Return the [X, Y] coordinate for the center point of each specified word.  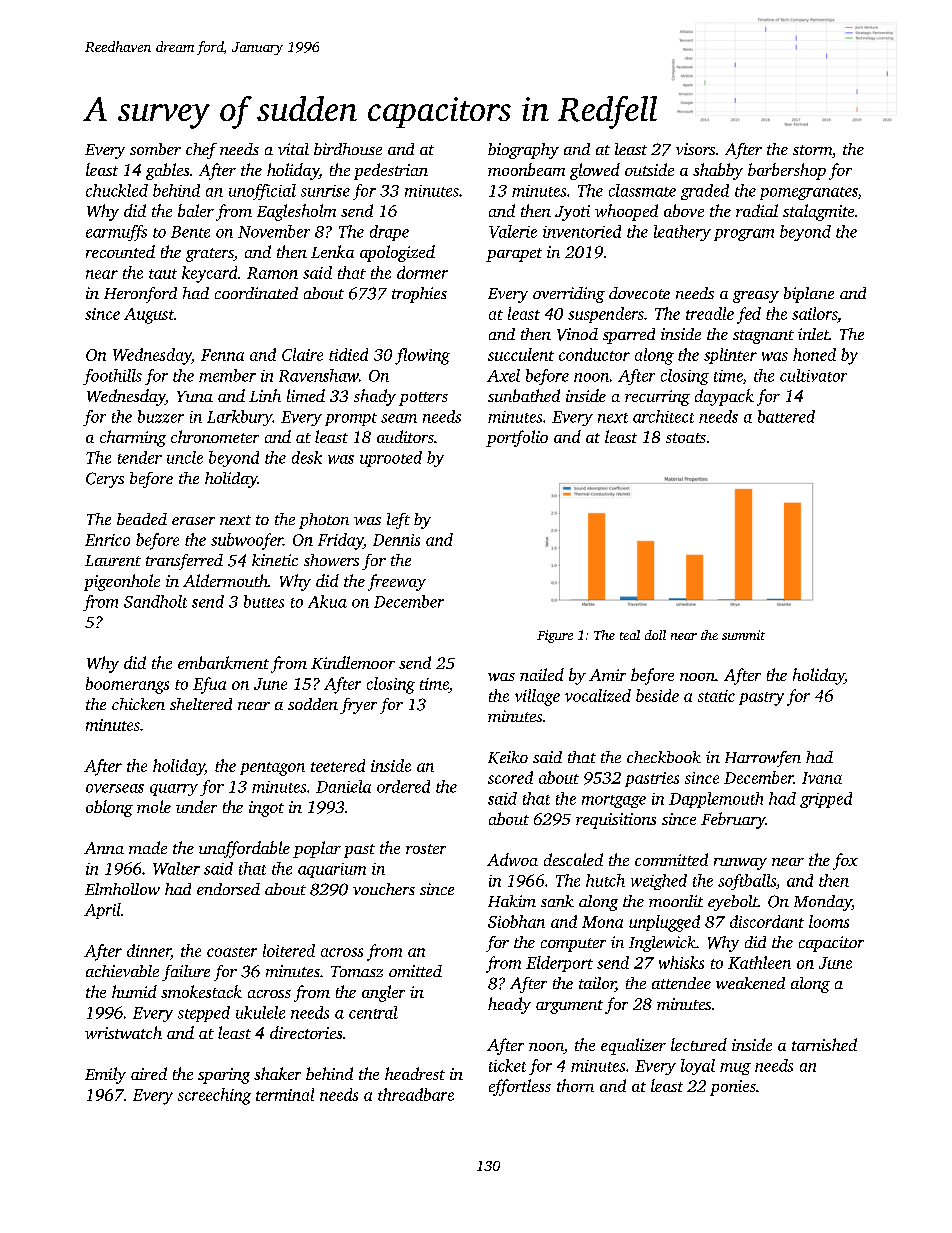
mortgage [614, 801]
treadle [710, 313]
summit [743, 635]
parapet [514, 255]
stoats [686, 438]
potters [423, 399]
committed [671, 859]
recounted [120, 251]
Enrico [107, 540]
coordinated [256, 293]
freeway [397, 582]
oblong [109, 808]
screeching [214, 1096]
